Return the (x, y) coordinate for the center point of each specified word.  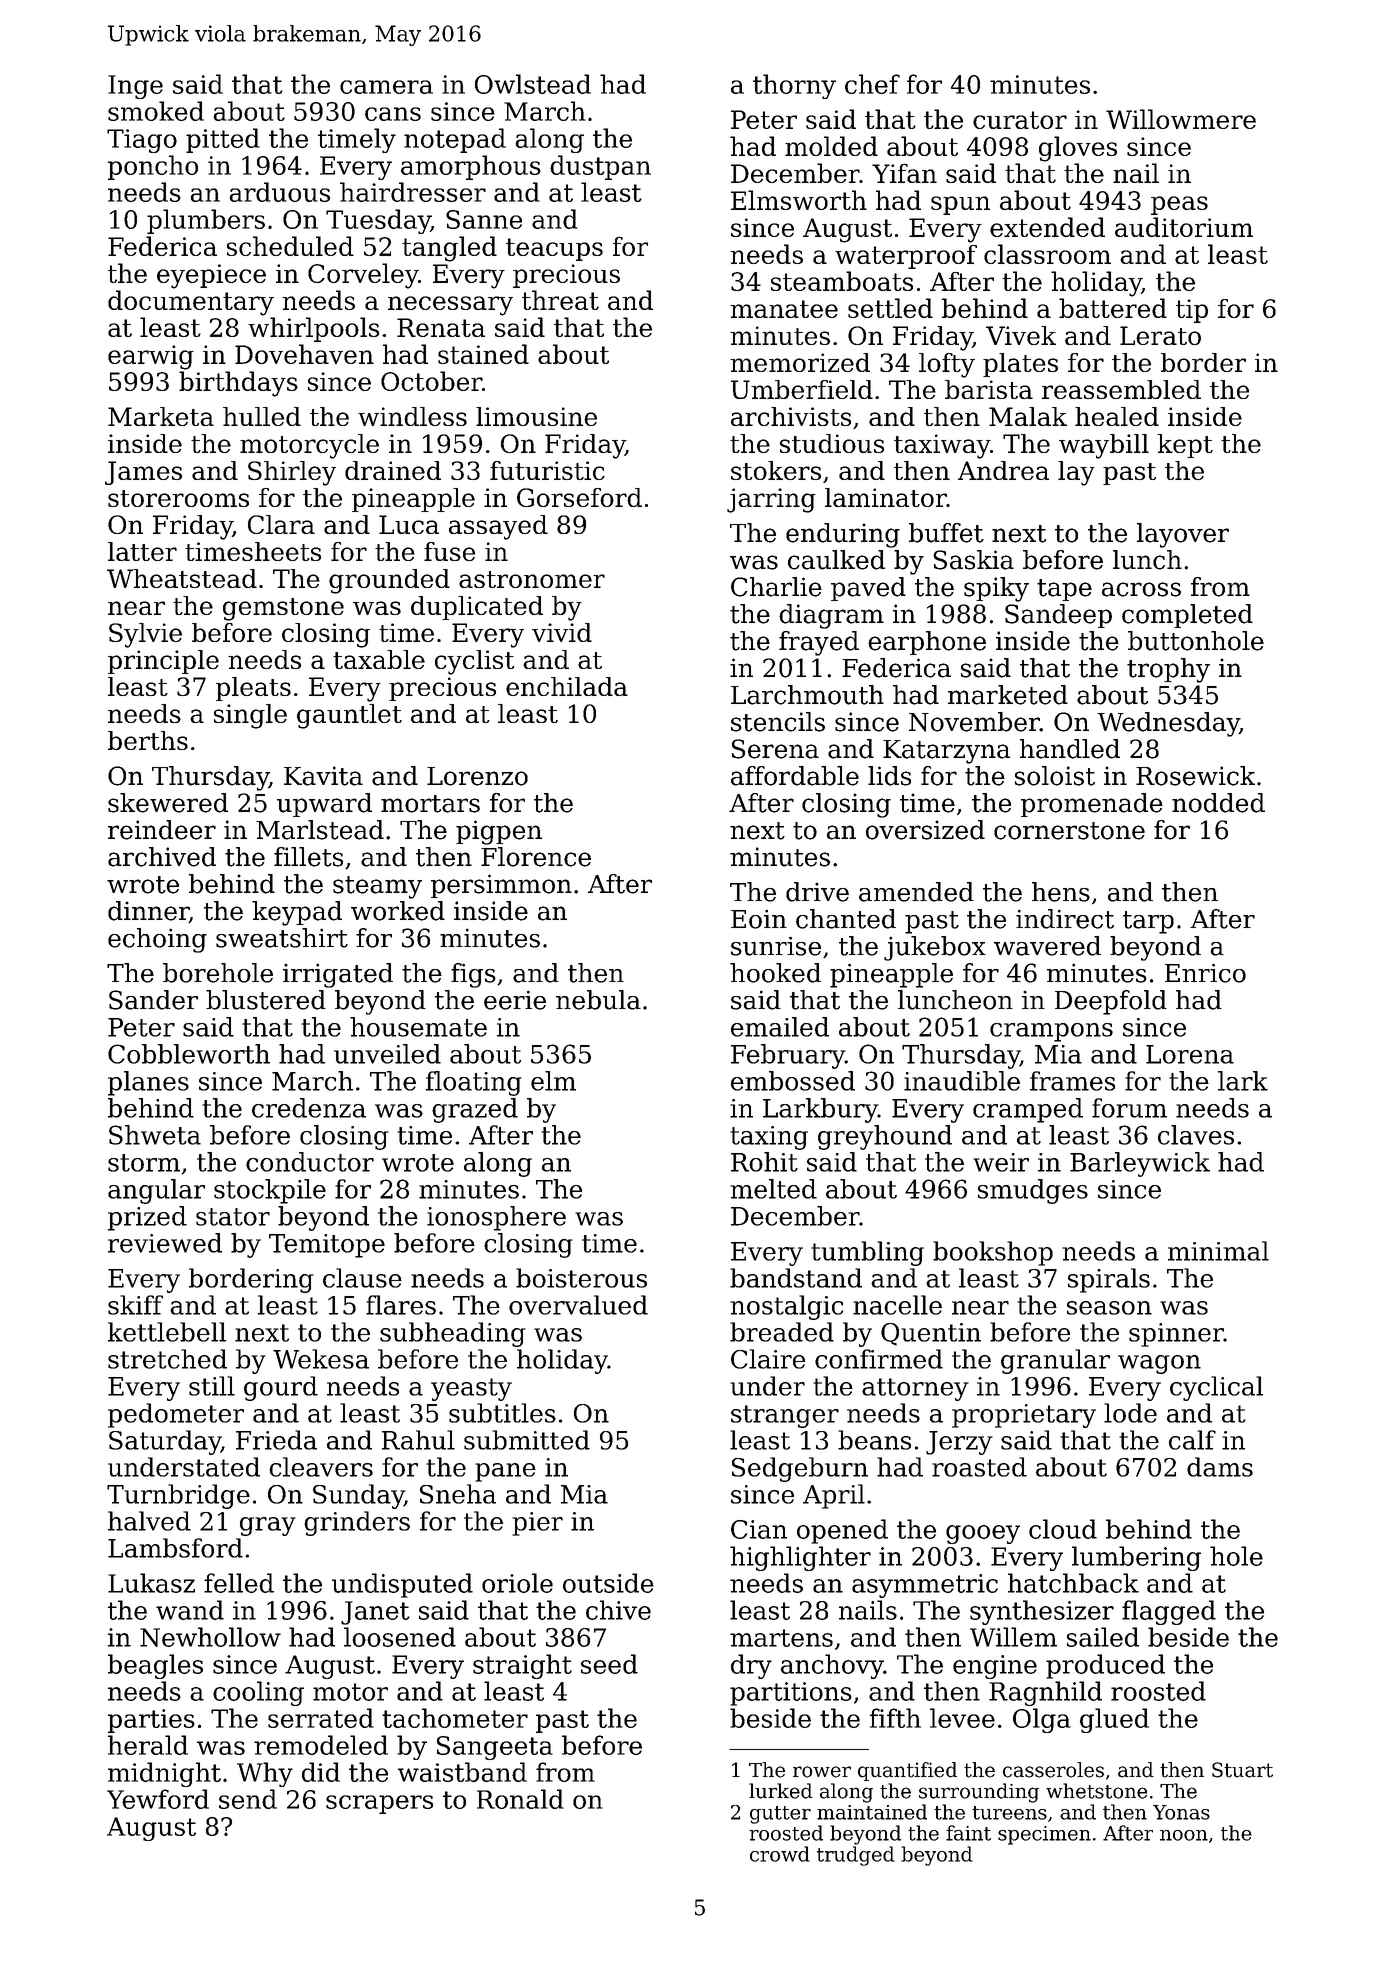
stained (483, 354)
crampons (1051, 1032)
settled (890, 308)
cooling (258, 1693)
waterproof (906, 257)
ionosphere (496, 1218)
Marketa (161, 416)
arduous (279, 192)
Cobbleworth (189, 1054)
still (212, 1386)
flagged (1169, 1612)
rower (822, 1772)
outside (608, 1583)
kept (1185, 446)
